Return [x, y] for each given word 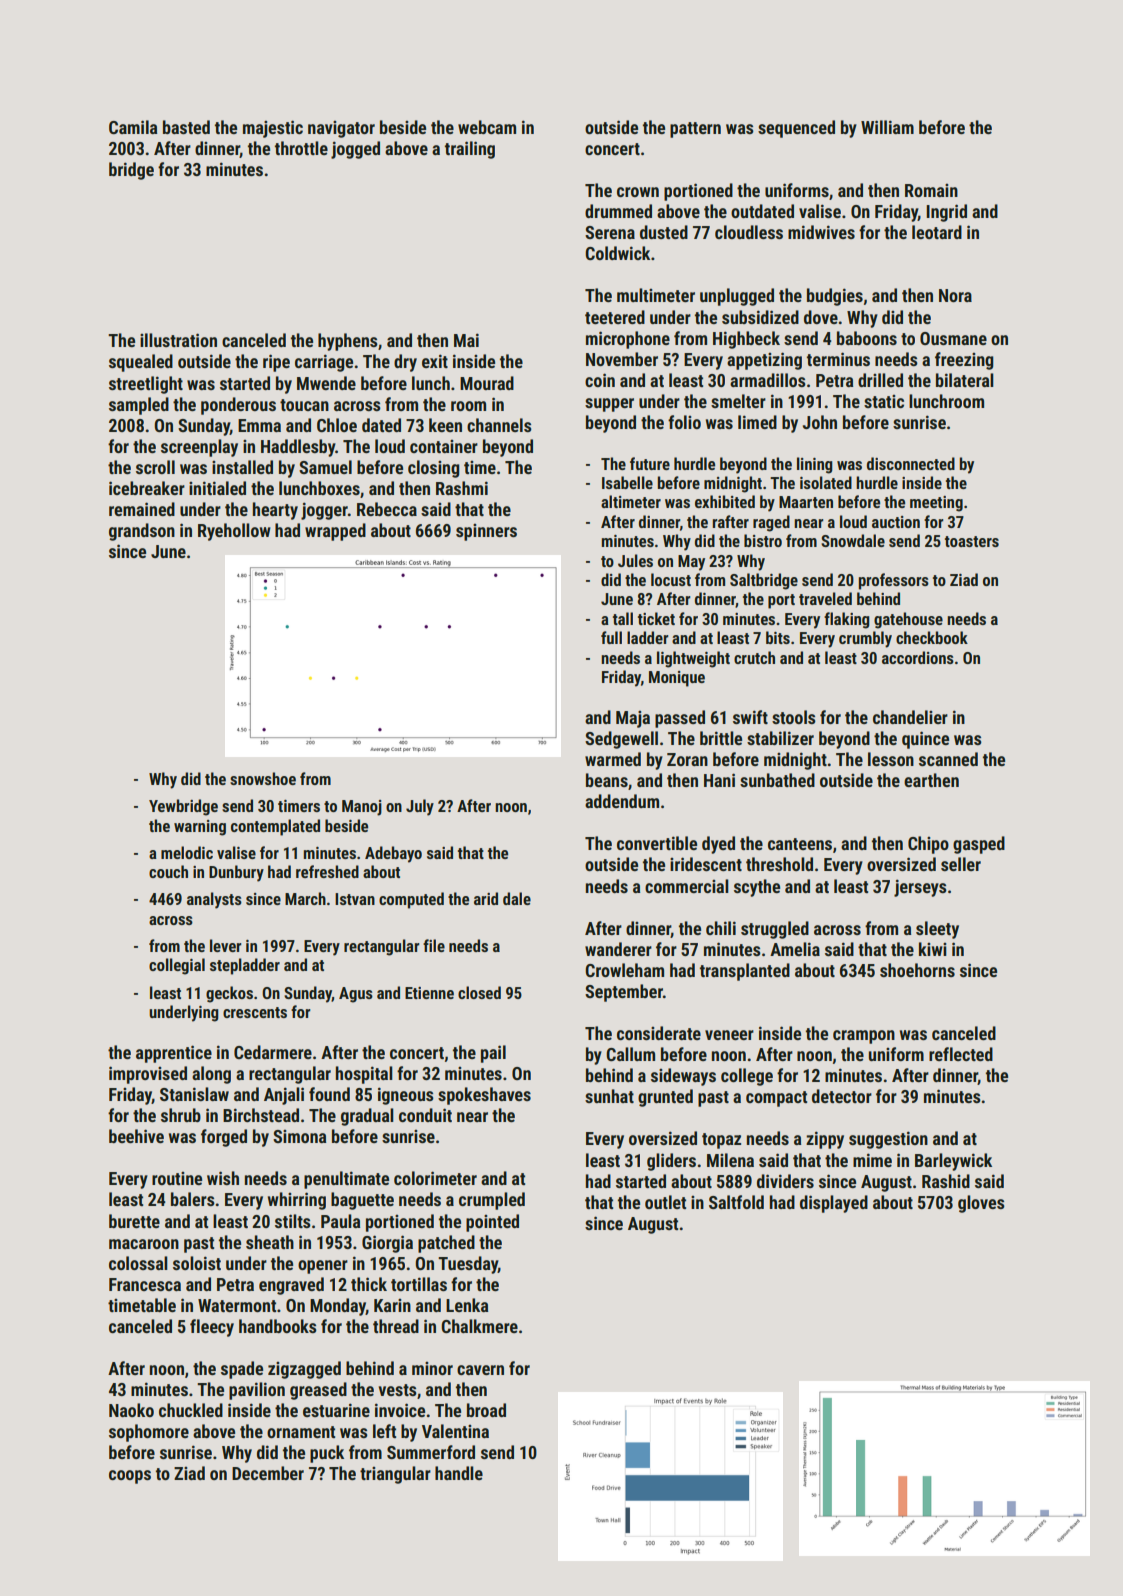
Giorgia [387, 1244]
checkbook [932, 637]
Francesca [145, 1284]
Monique [677, 679]
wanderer [618, 949]
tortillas [419, 1284]
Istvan [355, 899]
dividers [785, 1181]
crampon [864, 1037]
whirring [297, 1201]
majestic [273, 129]
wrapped [335, 532]
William [887, 127]
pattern [695, 130]
